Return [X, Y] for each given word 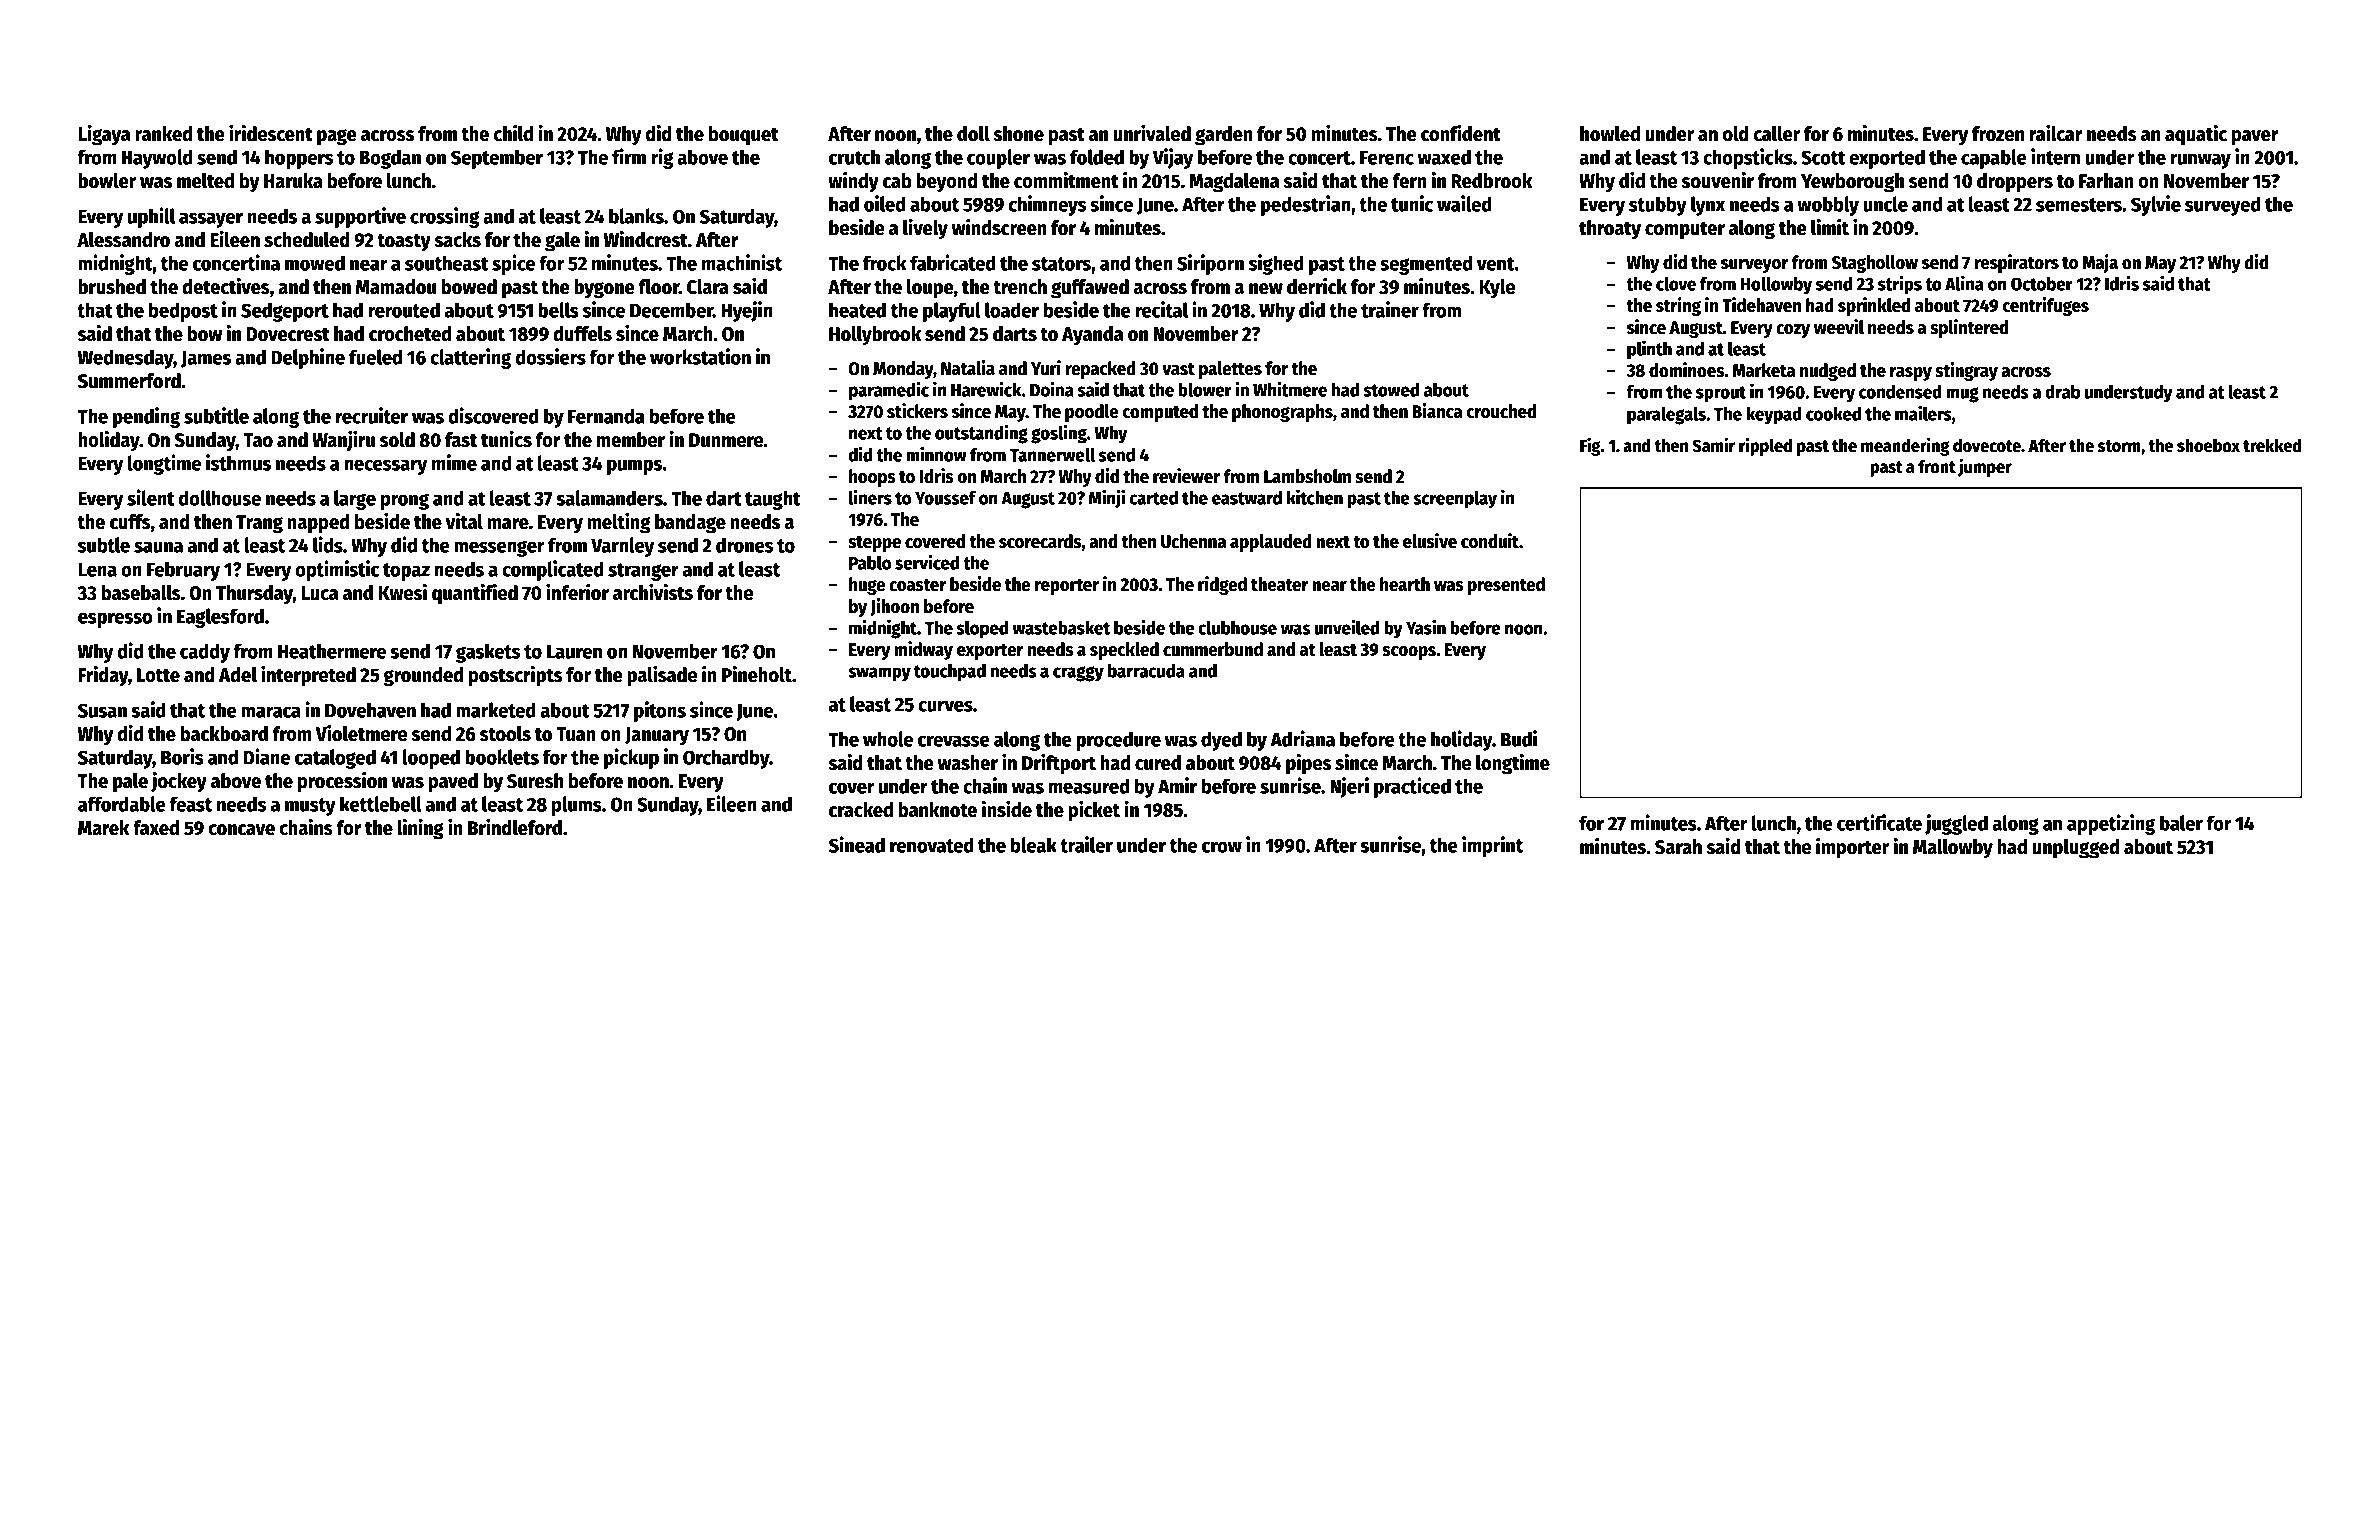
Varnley [622, 547]
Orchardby [726, 759]
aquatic [2196, 135]
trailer [1086, 844]
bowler [107, 181]
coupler [998, 159]
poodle [1092, 413]
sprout [1721, 394]
